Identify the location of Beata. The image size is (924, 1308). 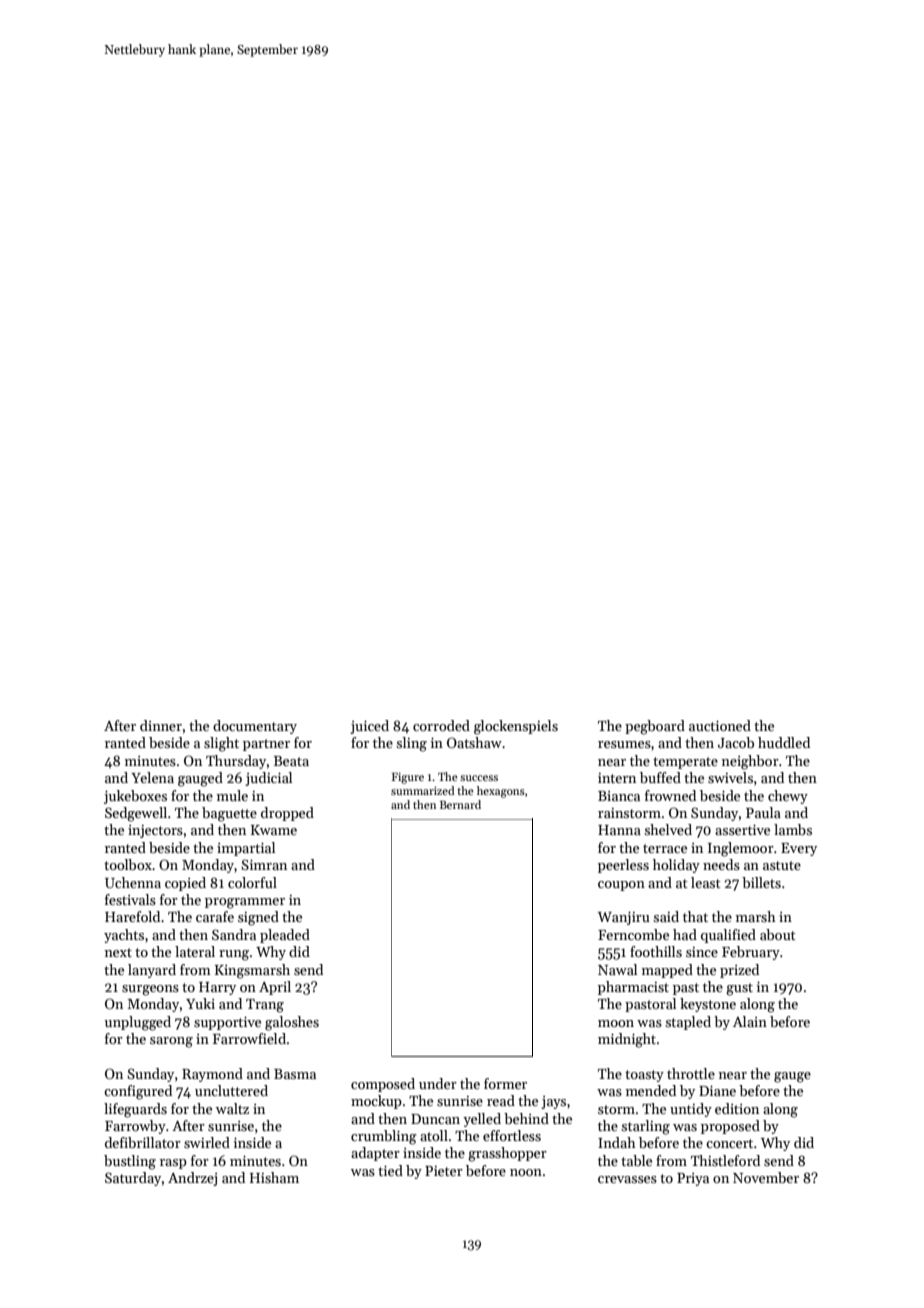
(291, 761).
